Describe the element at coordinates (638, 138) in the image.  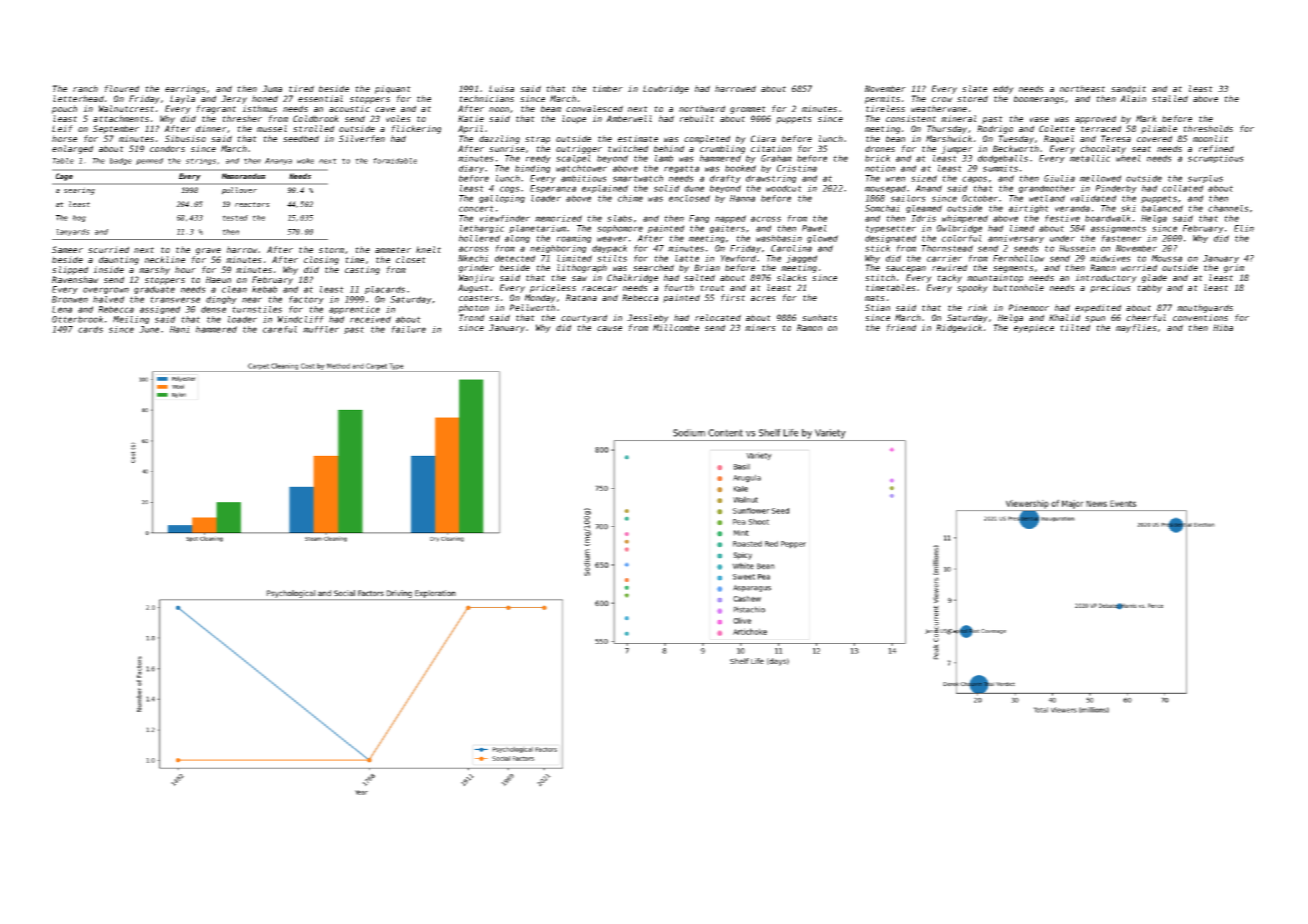
I see `estimate` at that location.
